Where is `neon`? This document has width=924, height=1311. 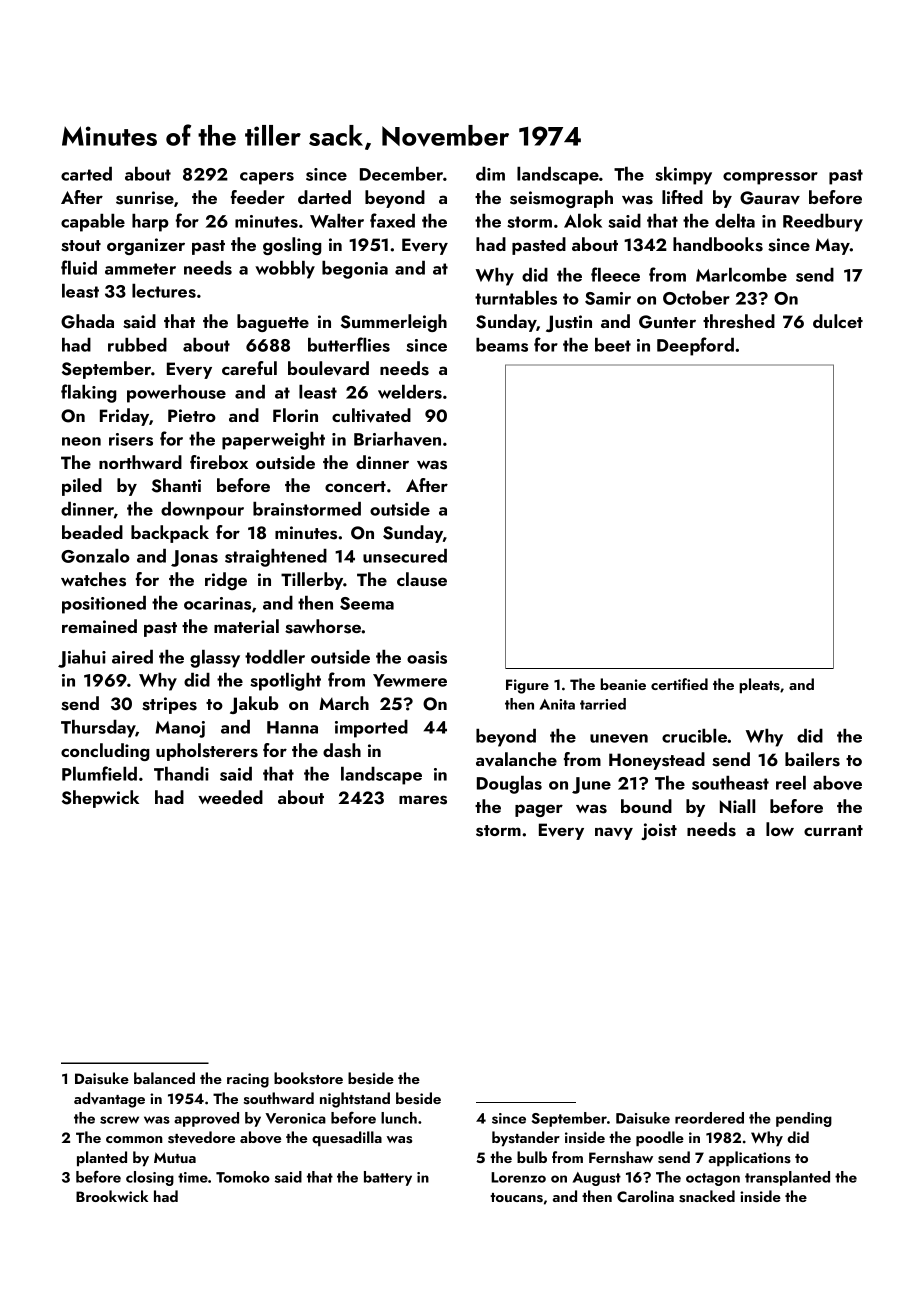
neon is located at coordinates (81, 441).
